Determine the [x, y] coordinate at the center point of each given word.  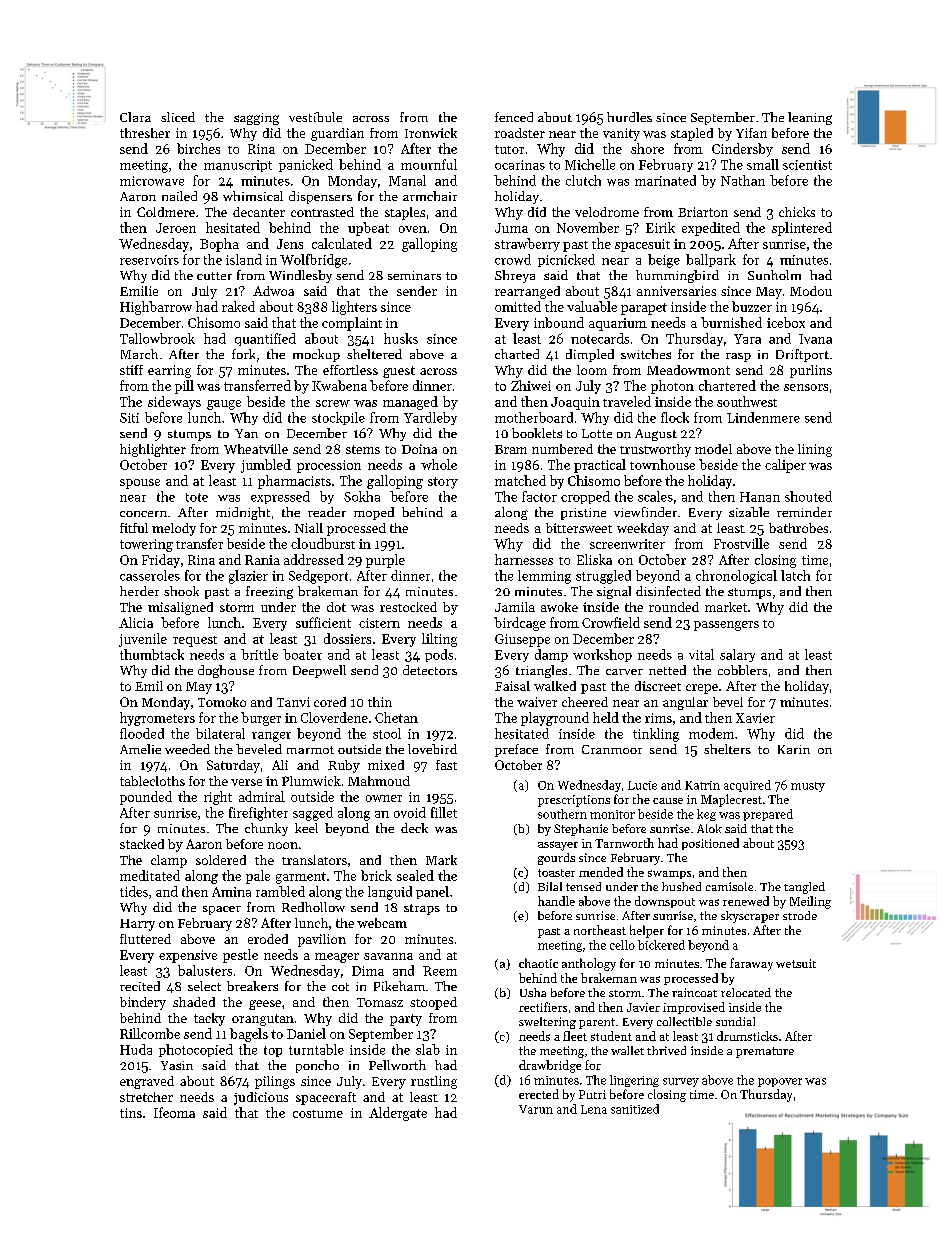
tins [131, 1113]
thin [380, 702]
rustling [434, 1082]
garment [301, 878]
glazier [248, 577]
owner [384, 798]
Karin [794, 749]
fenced [514, 117]
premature [765, 1052]
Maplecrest [731, 800]
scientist [807, 165]
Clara [135, 117]
